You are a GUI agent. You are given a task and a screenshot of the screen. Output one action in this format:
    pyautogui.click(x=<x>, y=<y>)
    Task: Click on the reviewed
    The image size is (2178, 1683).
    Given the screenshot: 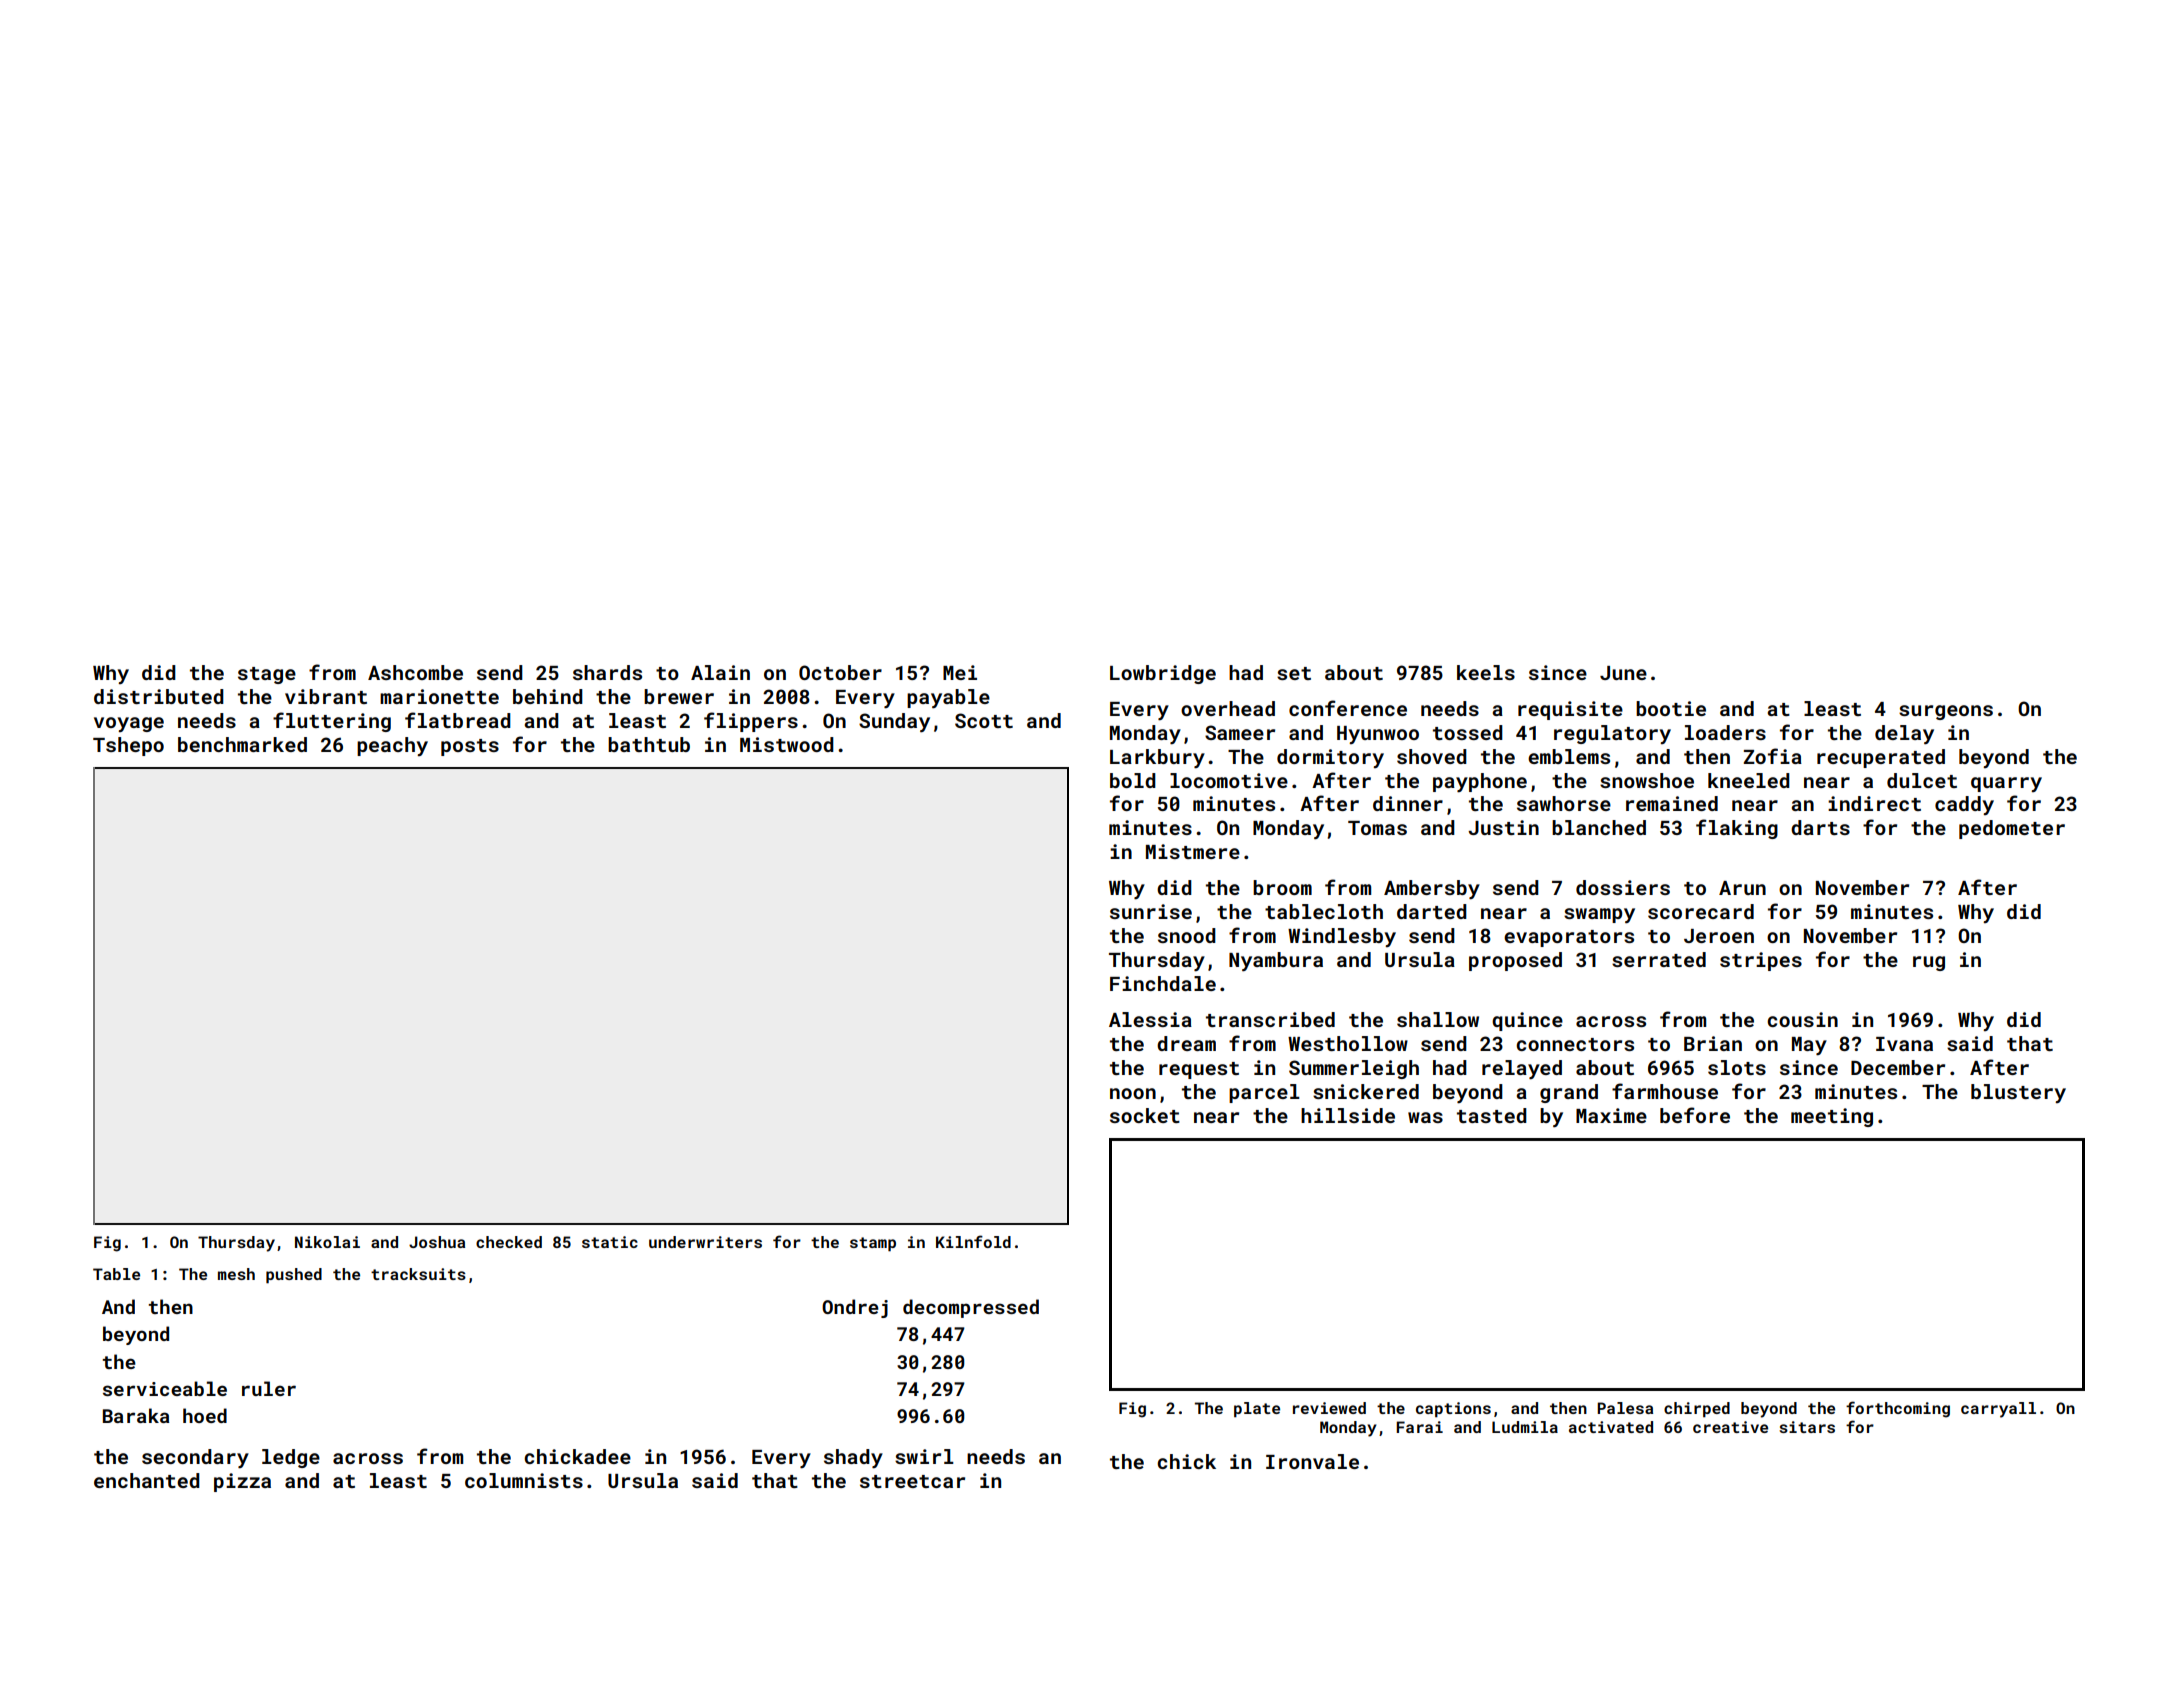 What is the action you would take?
    pyautogui.click(x=1329, y=1408)
